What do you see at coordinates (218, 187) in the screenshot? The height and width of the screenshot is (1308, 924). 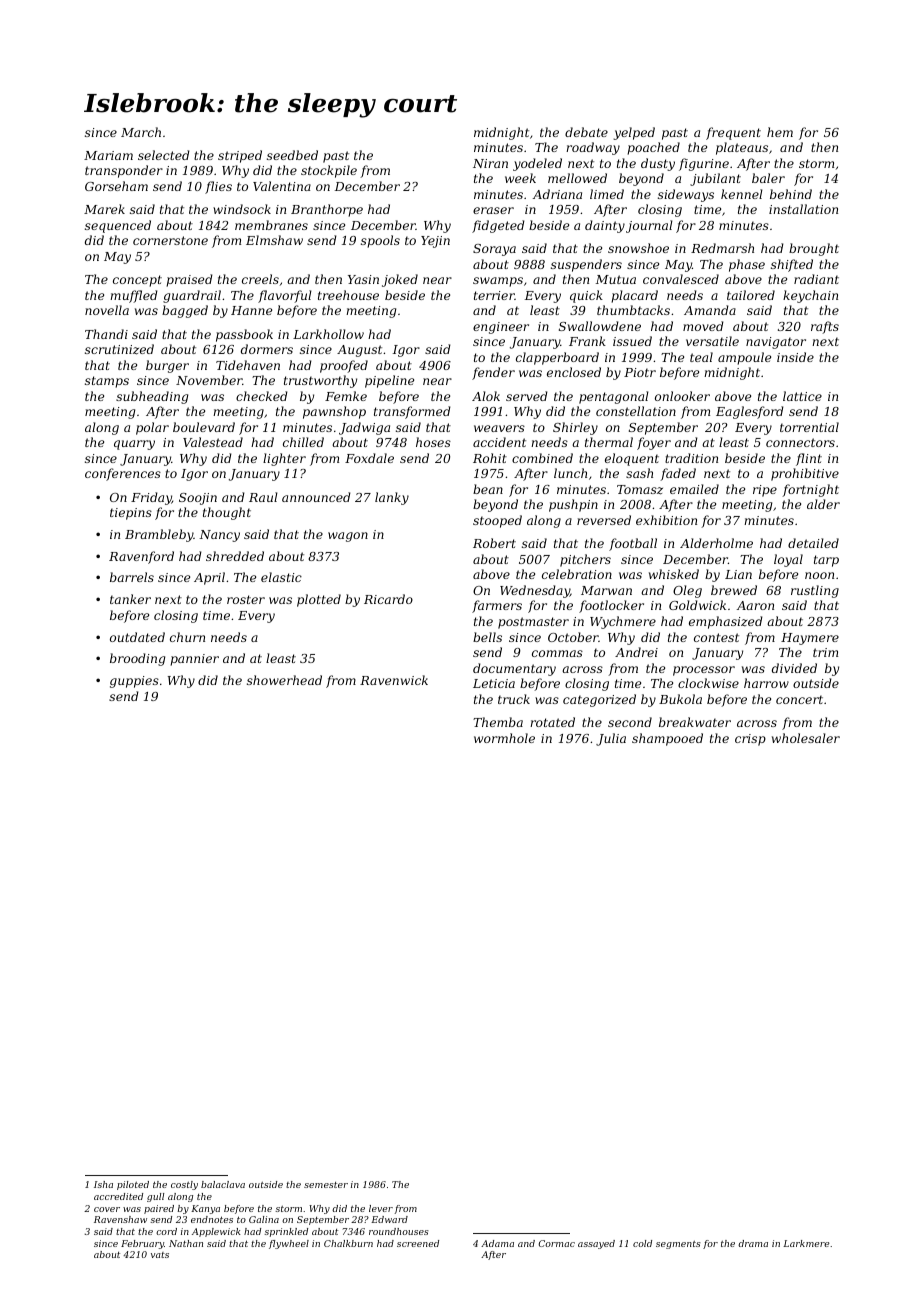 I see `flies` at bounding box center [218, 187].
